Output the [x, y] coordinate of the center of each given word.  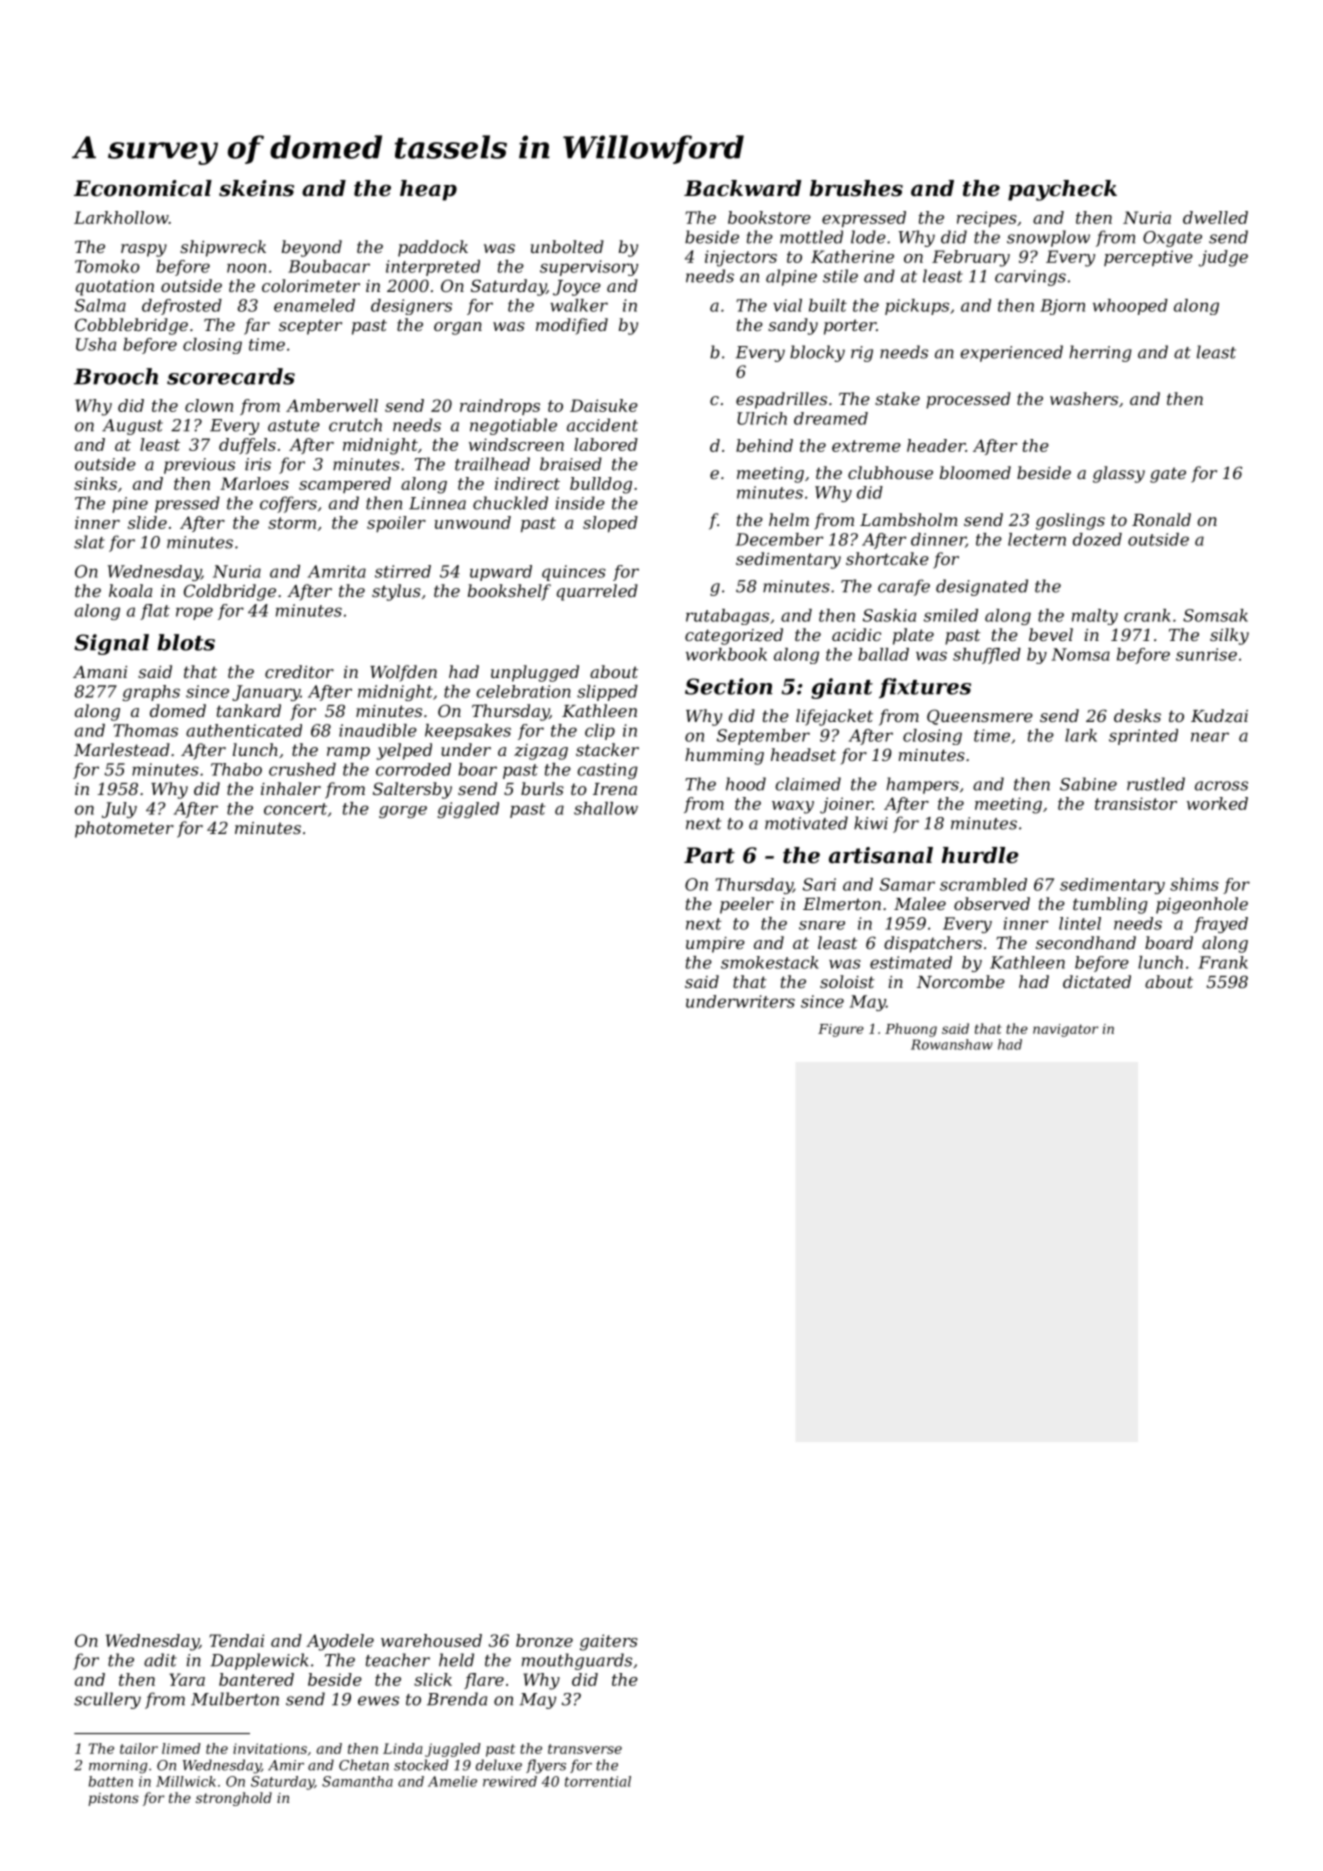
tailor [139, 1748]
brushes [856, 188]
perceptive [1148, 258]
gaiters [609, 1642]
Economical [143, 188]
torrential [598, 1781]
